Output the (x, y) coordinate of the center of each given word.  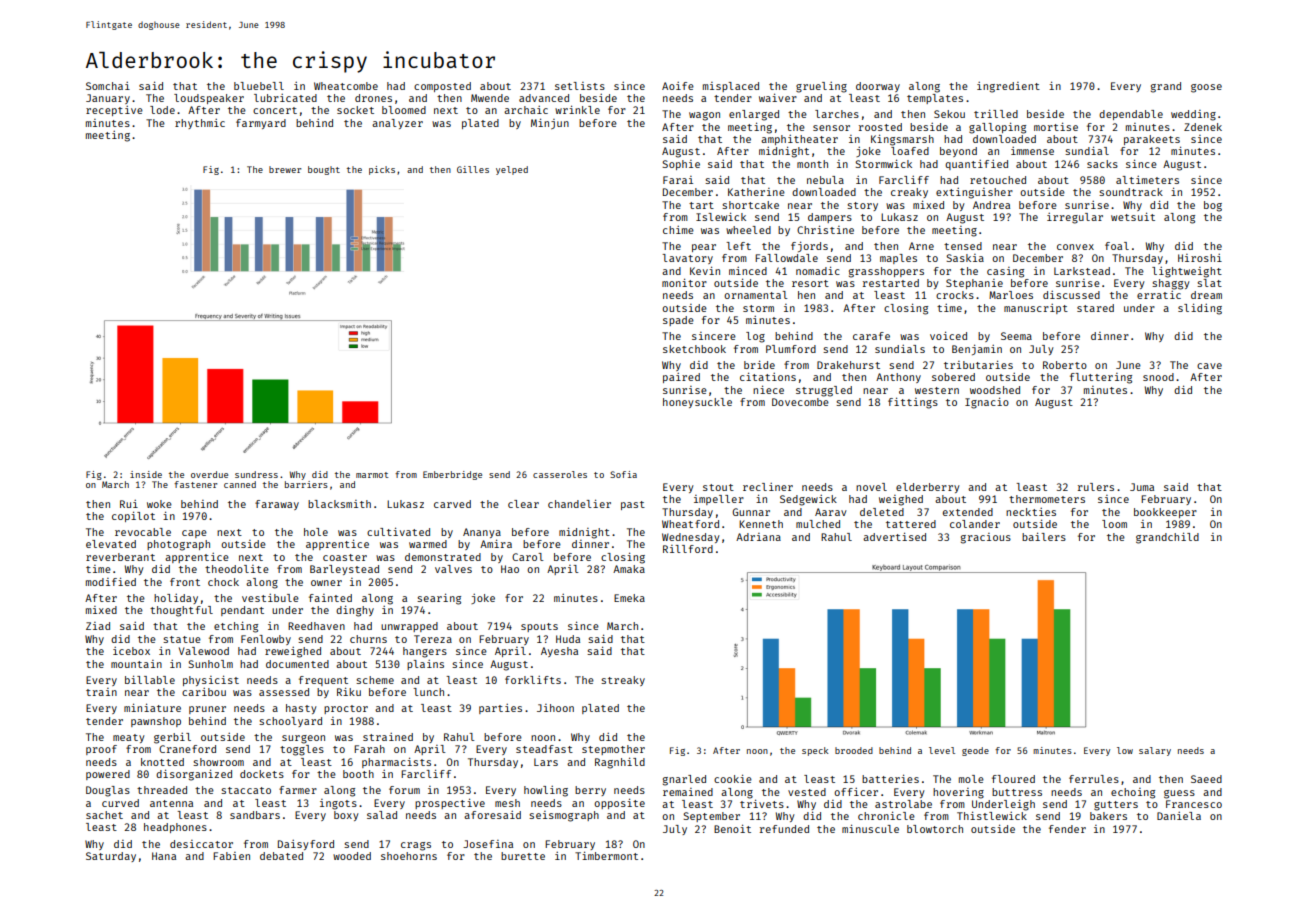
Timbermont (606, 855)
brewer (285, 169)
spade (678, 321)
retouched (998, 180)
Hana (164, 856)
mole (971, 779)
